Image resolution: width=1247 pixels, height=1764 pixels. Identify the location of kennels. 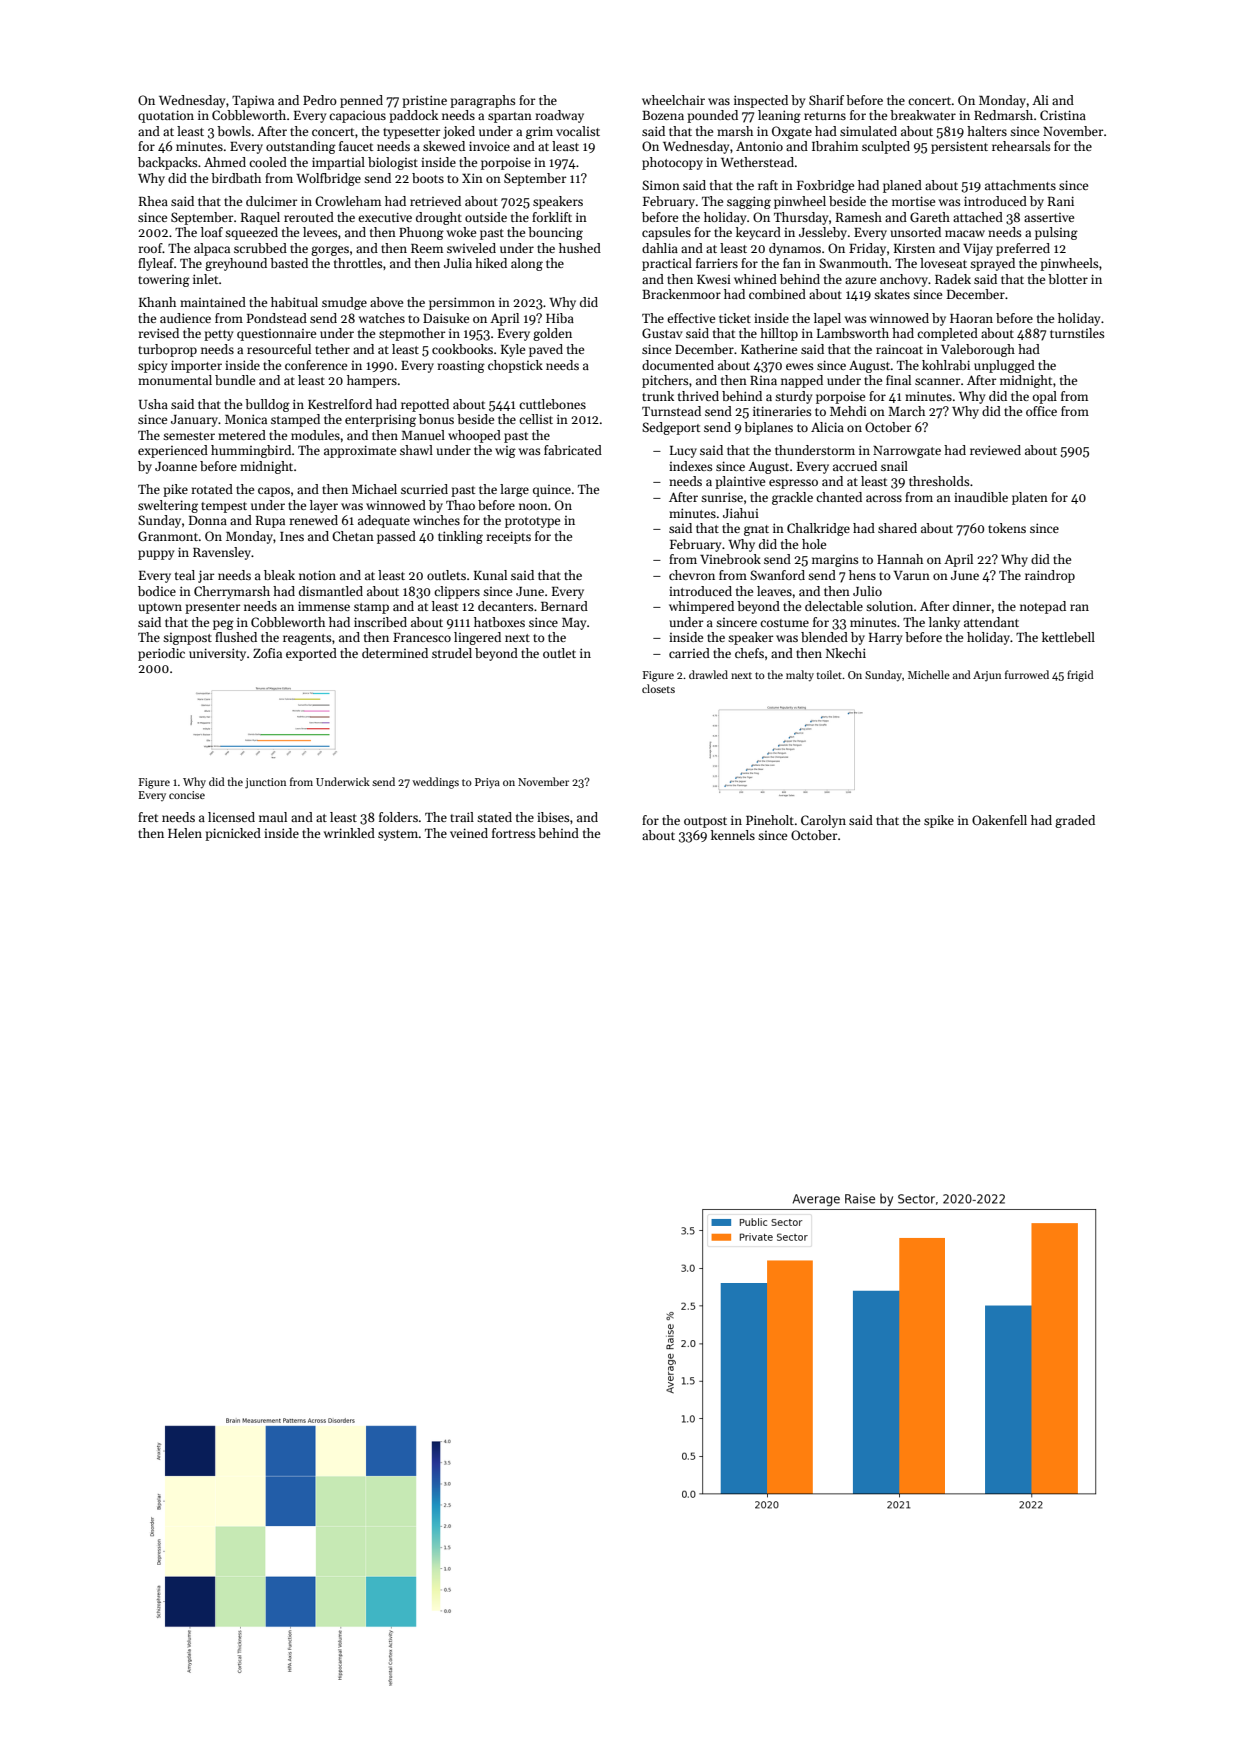
(733, 835).
